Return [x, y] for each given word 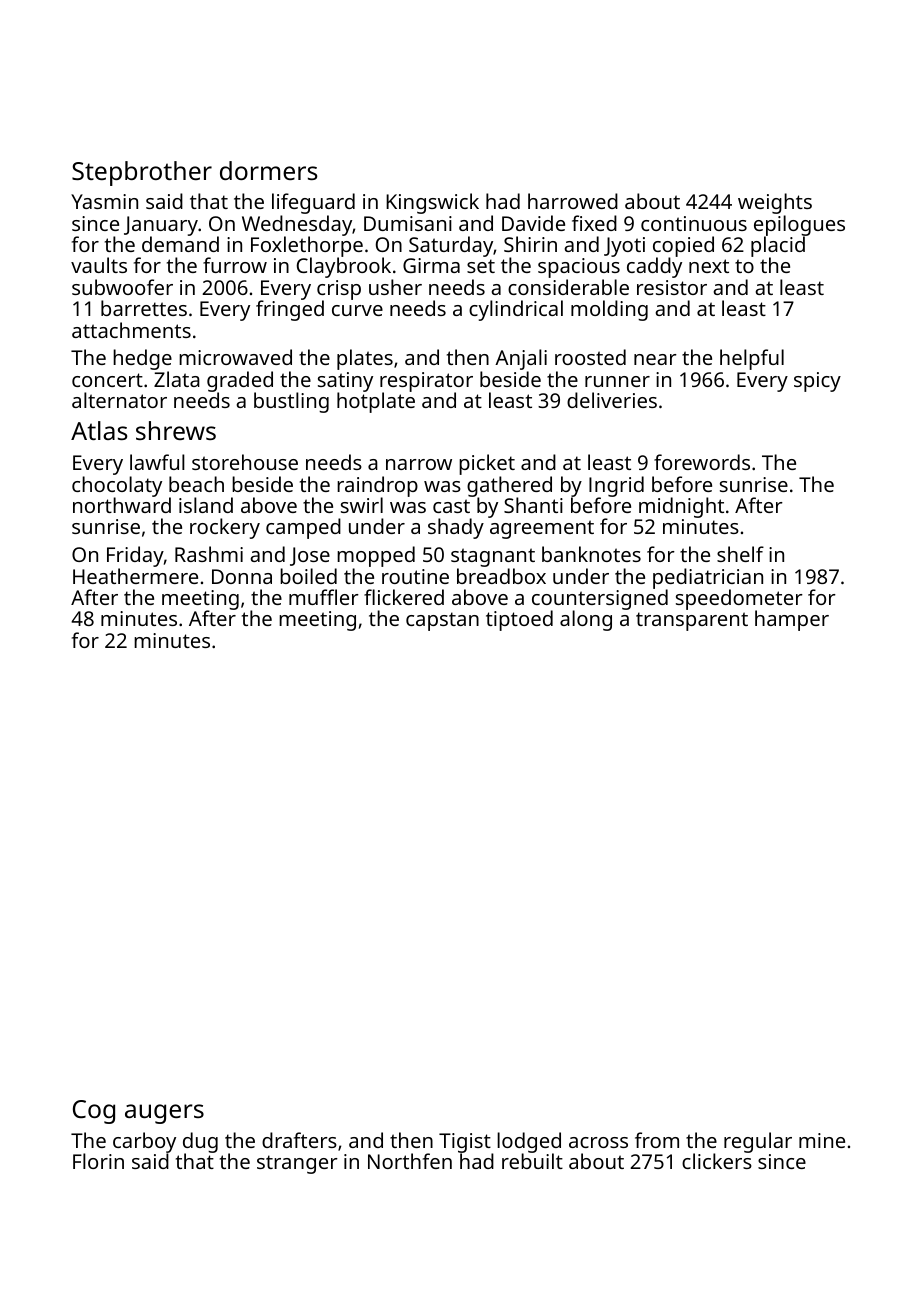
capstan [442, 621]
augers [164, 1114]
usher [395, 287]
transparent [692, 621]
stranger [297, 1164]
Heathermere [135, 576]
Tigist [466, 1143]
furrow [235, 265]
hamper [792, 620]
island [206, 505]
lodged [529, 1143]
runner [617, 381]
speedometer [739, 600]
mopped [376, 556]
